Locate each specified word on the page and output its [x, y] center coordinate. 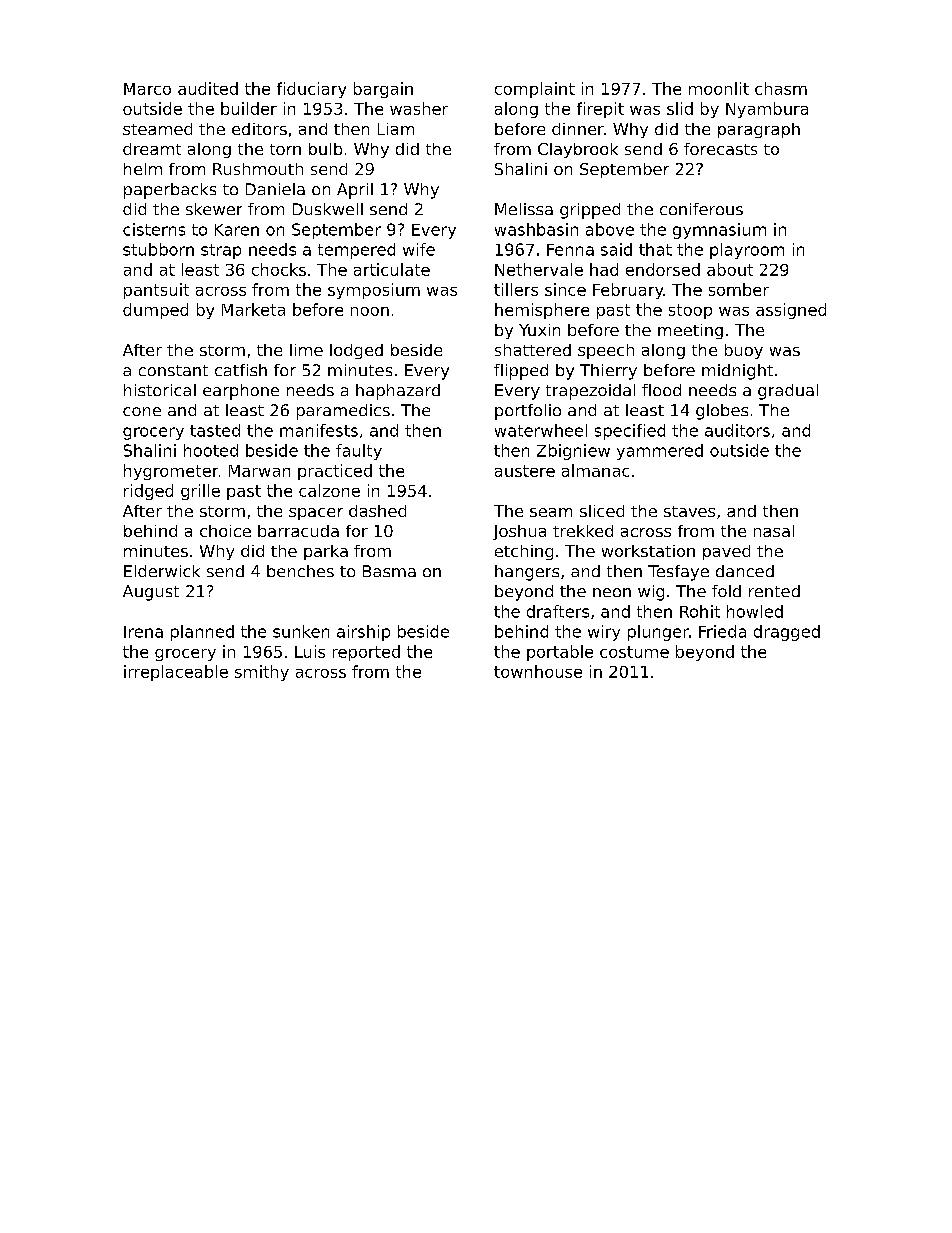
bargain [383, 90]
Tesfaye [678, 573]
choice [225, 531]
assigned [791, 311]
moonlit [719, 88]
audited [208, 88]
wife [419, 249]
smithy [262, 673]
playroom [747, 251]
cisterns [154, 229]
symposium [374, 291]
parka [326, 552]
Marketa [253, 309]
